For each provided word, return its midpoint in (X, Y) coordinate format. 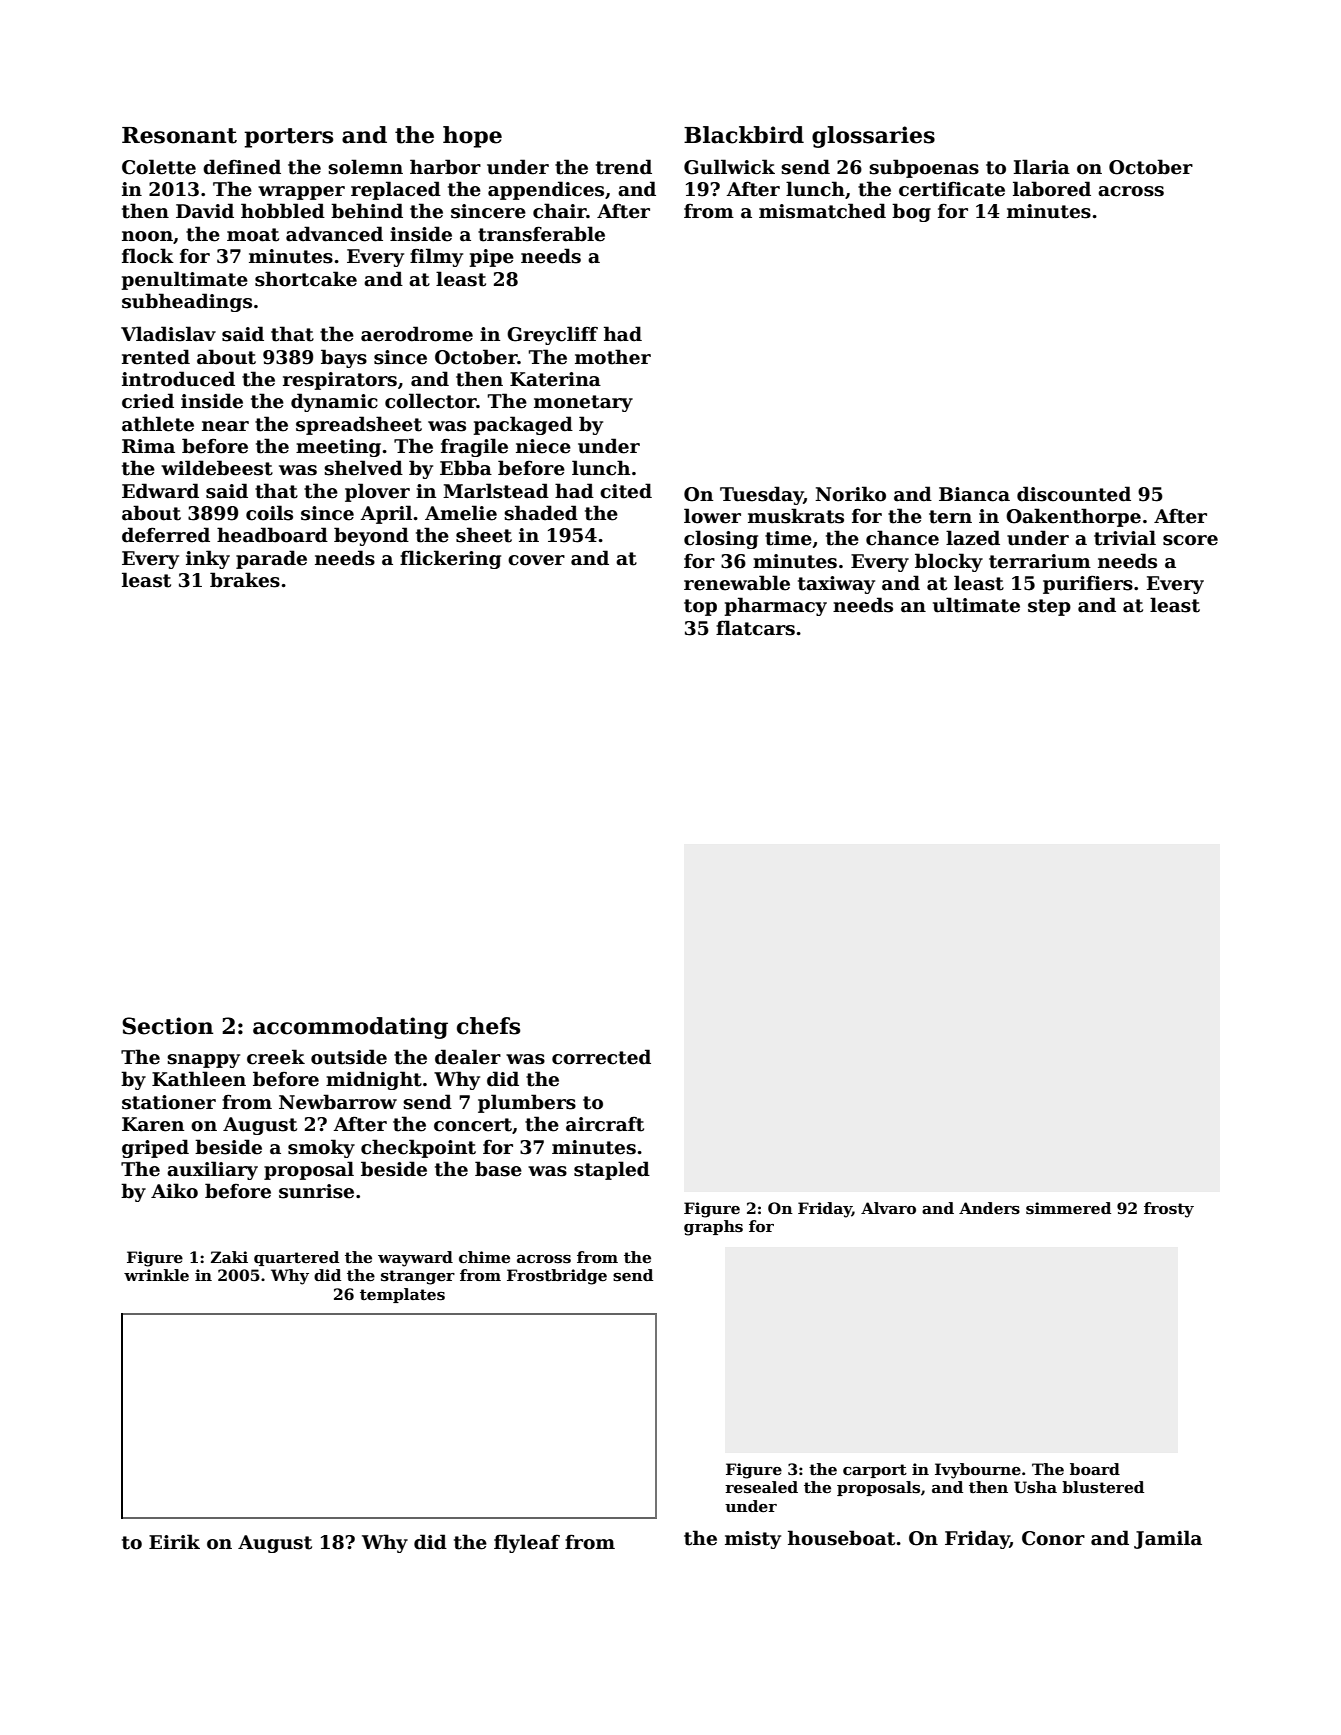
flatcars (755, 628)
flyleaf (527, 1543)
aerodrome (417, 334)
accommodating (350, 1028)
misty (753, 1540)
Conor (1053, 1538)
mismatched (822, 211)
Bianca (974, 494)
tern (950, 517)
